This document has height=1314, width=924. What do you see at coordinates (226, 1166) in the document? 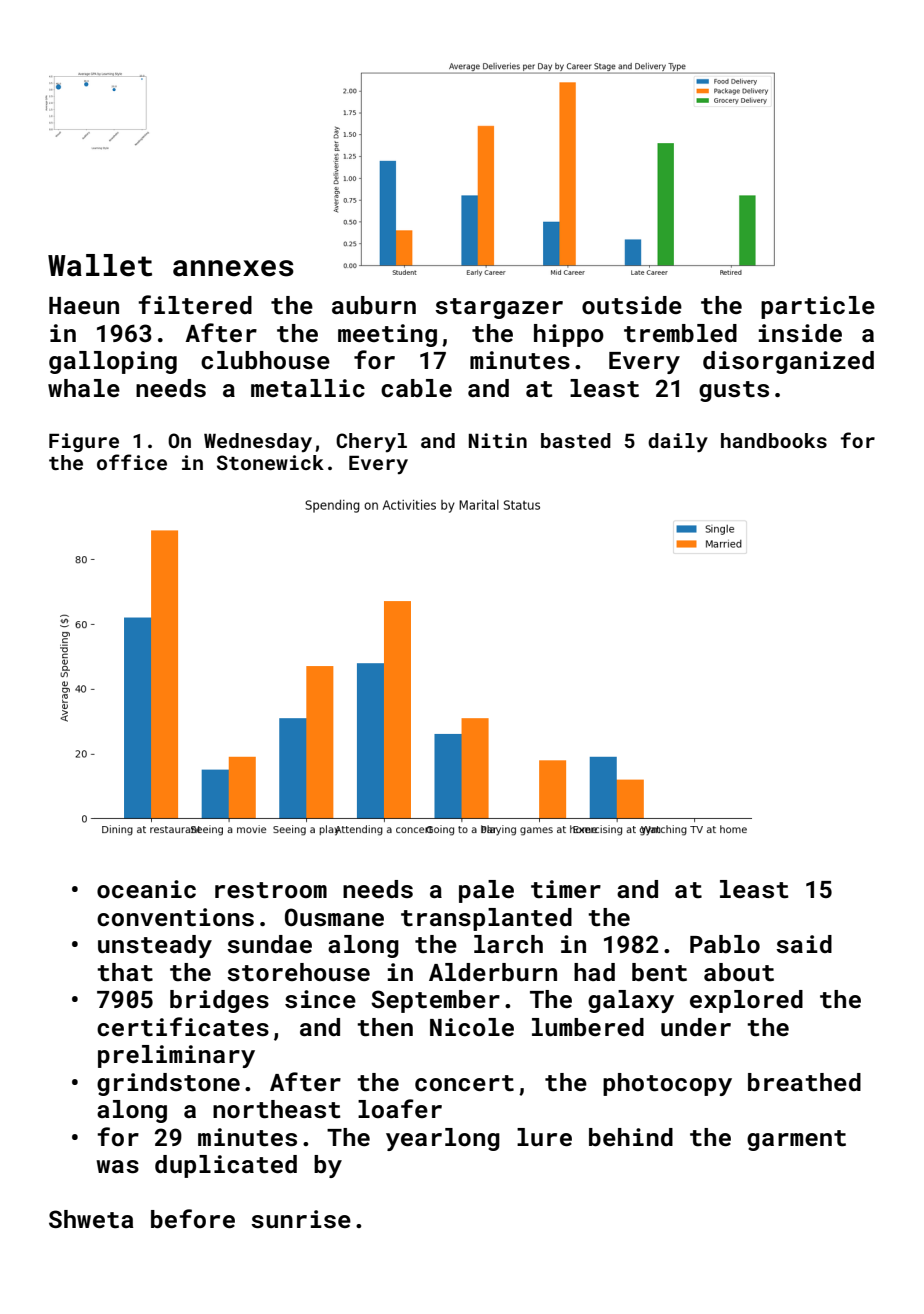
I see `duplicated` at bounding box center [226, 1166].
